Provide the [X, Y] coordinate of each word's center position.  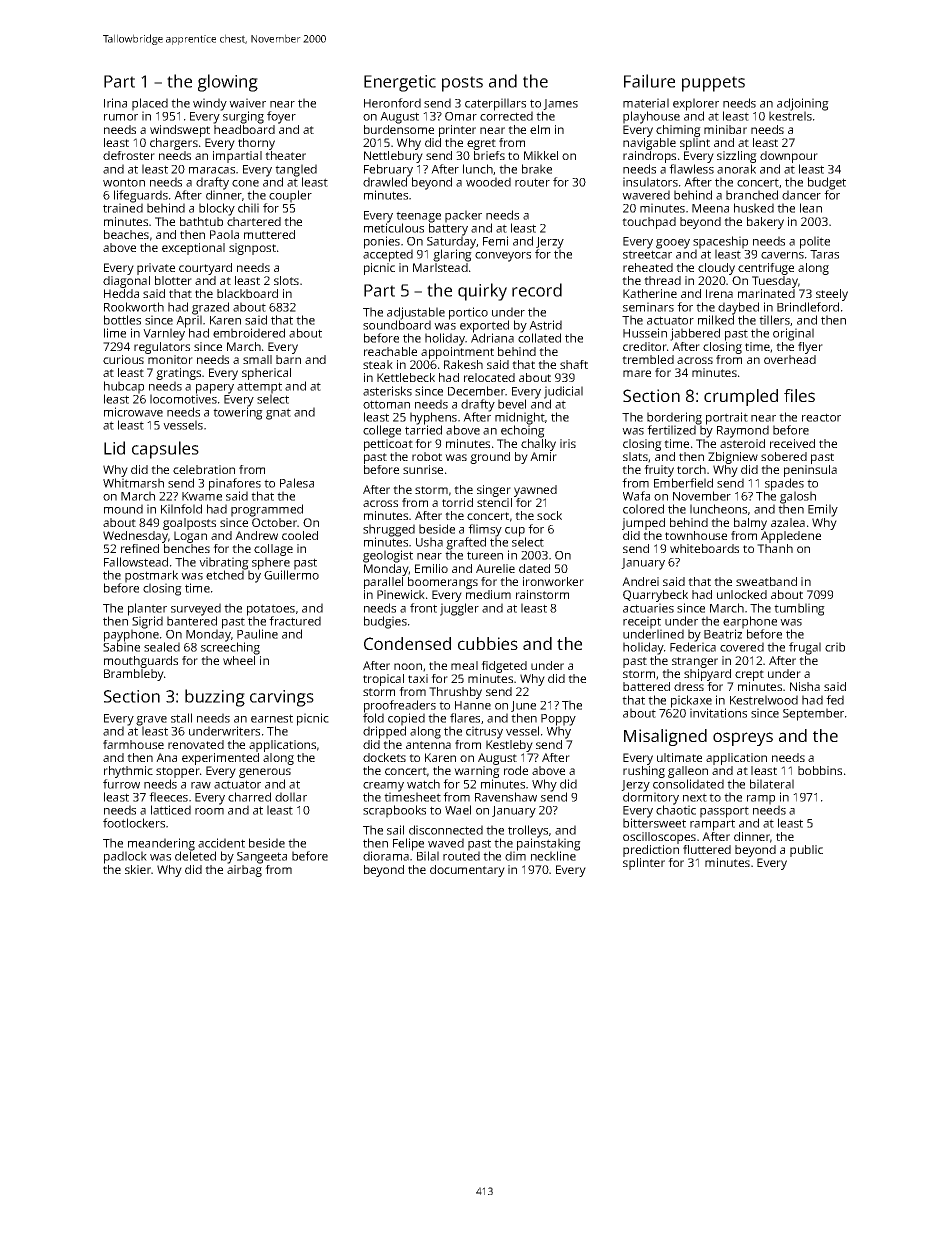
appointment [457, 353]
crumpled [741, 397]
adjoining [803, 104]
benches [187, 548]
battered [646, 686]
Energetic [400, 83]
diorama [386, 856]
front [423, 608]
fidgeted [504, 667]
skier [138, 869]
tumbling [799, 609]
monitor [170, 359]
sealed [162, 647]
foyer [281, 117]
